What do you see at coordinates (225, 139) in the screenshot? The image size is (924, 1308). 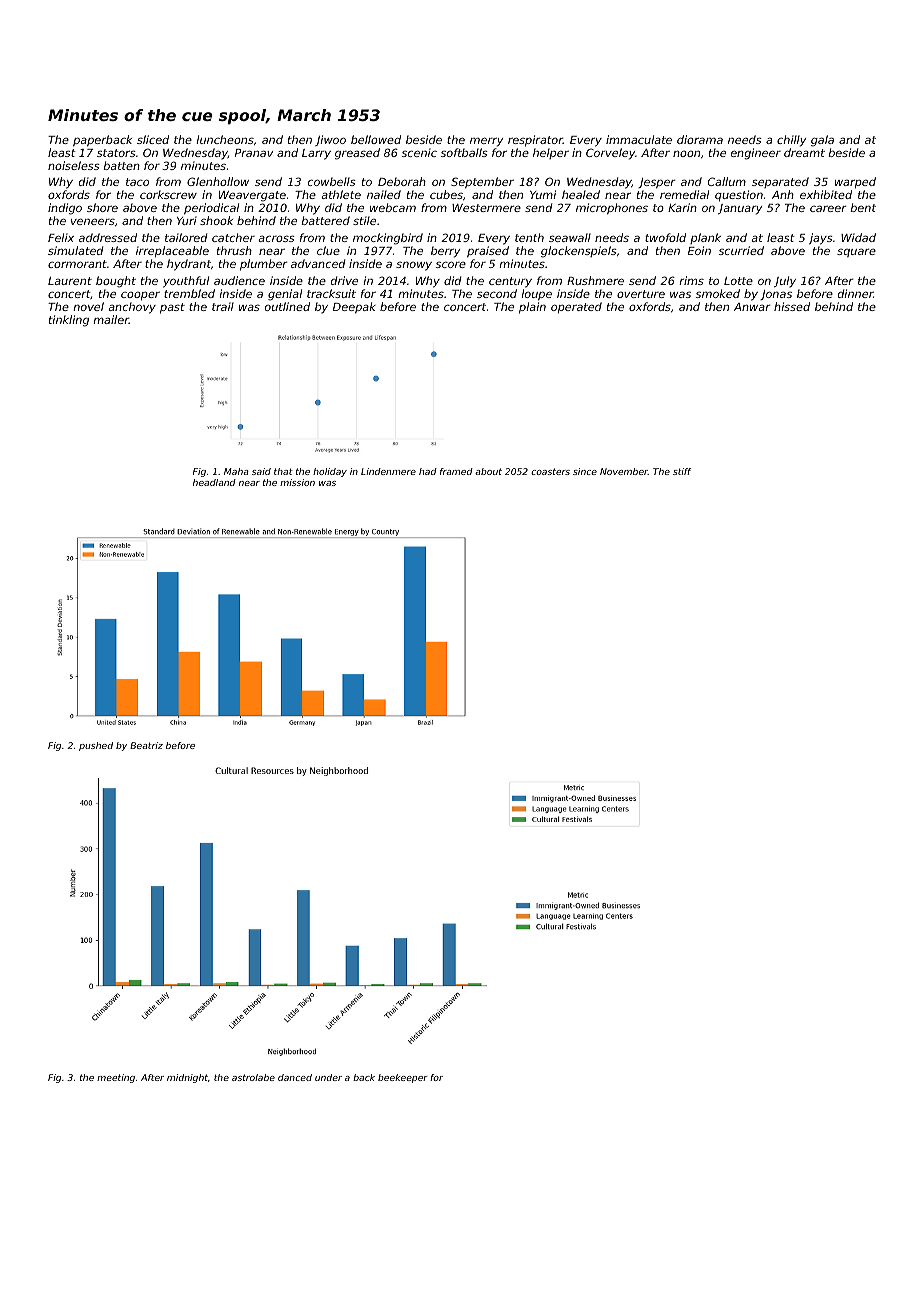 I see `luncheons` at bounding box center [225, 139].
